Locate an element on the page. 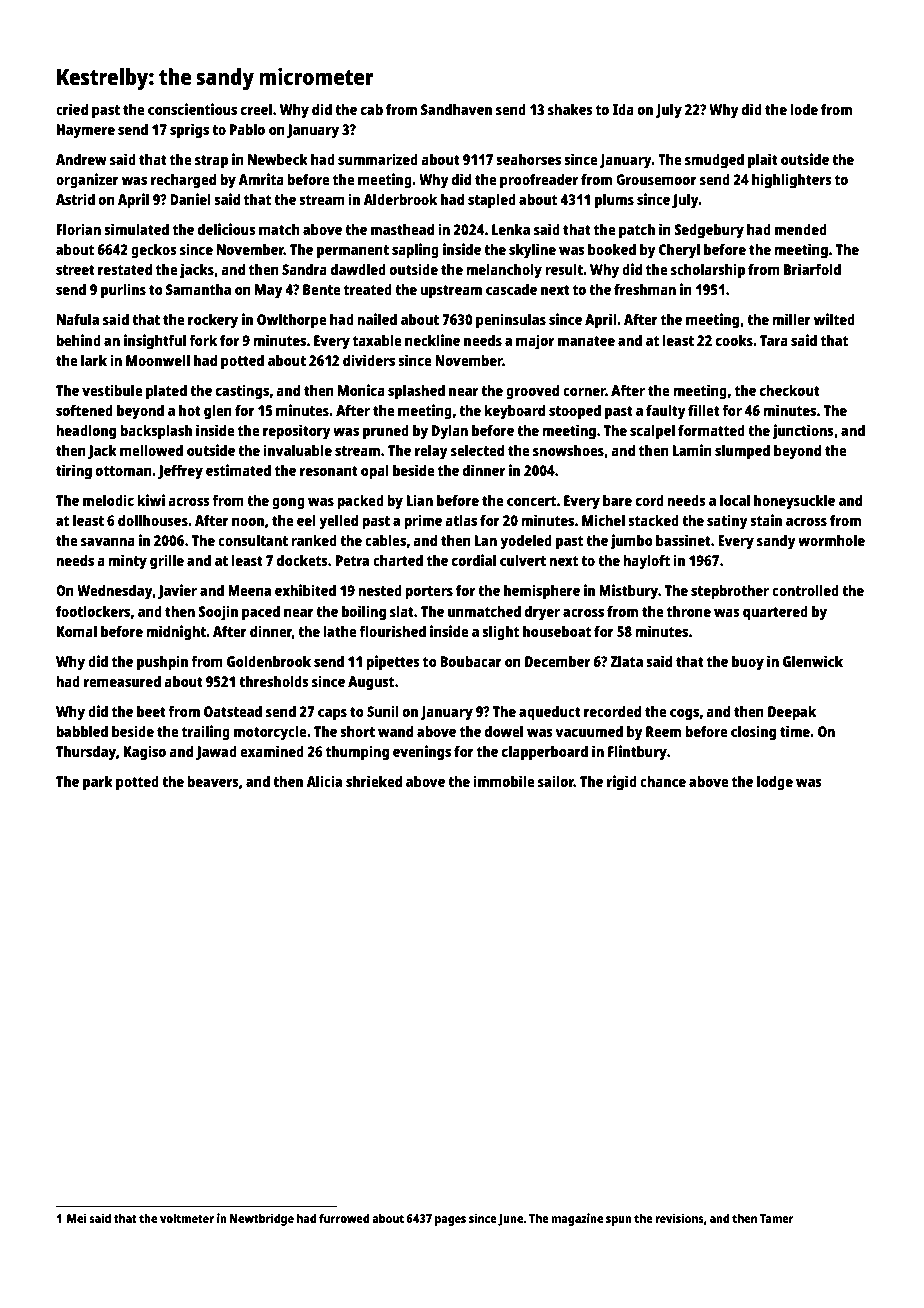 Image resolution: width=924 pixels, height=1308 pixels. pruned is located at coordinates (386, 432).
